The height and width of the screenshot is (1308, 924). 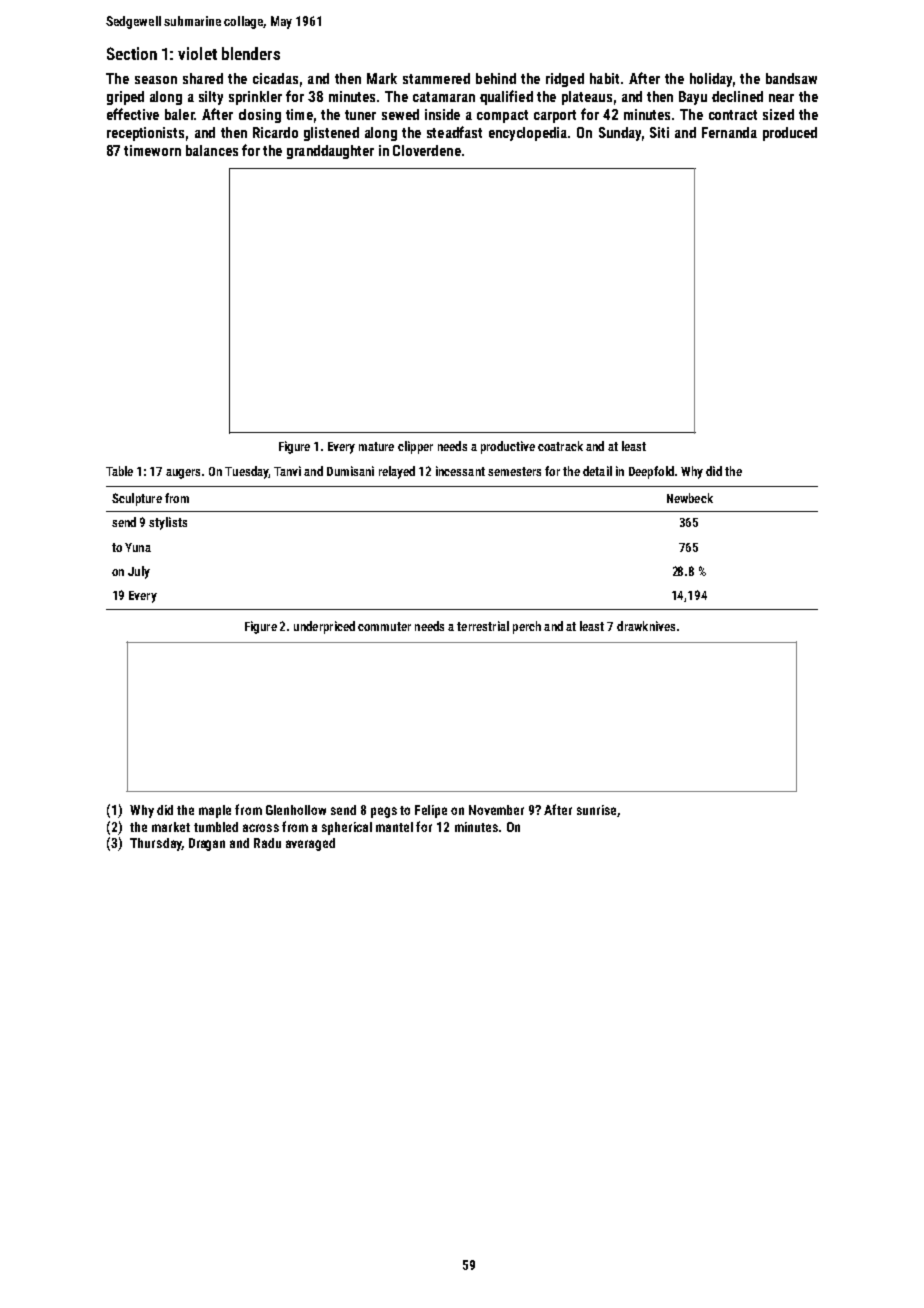 What do you see at coordinates (168, 523) in the screenshot?
I see `stylists` at bounding box center [168, 523].
